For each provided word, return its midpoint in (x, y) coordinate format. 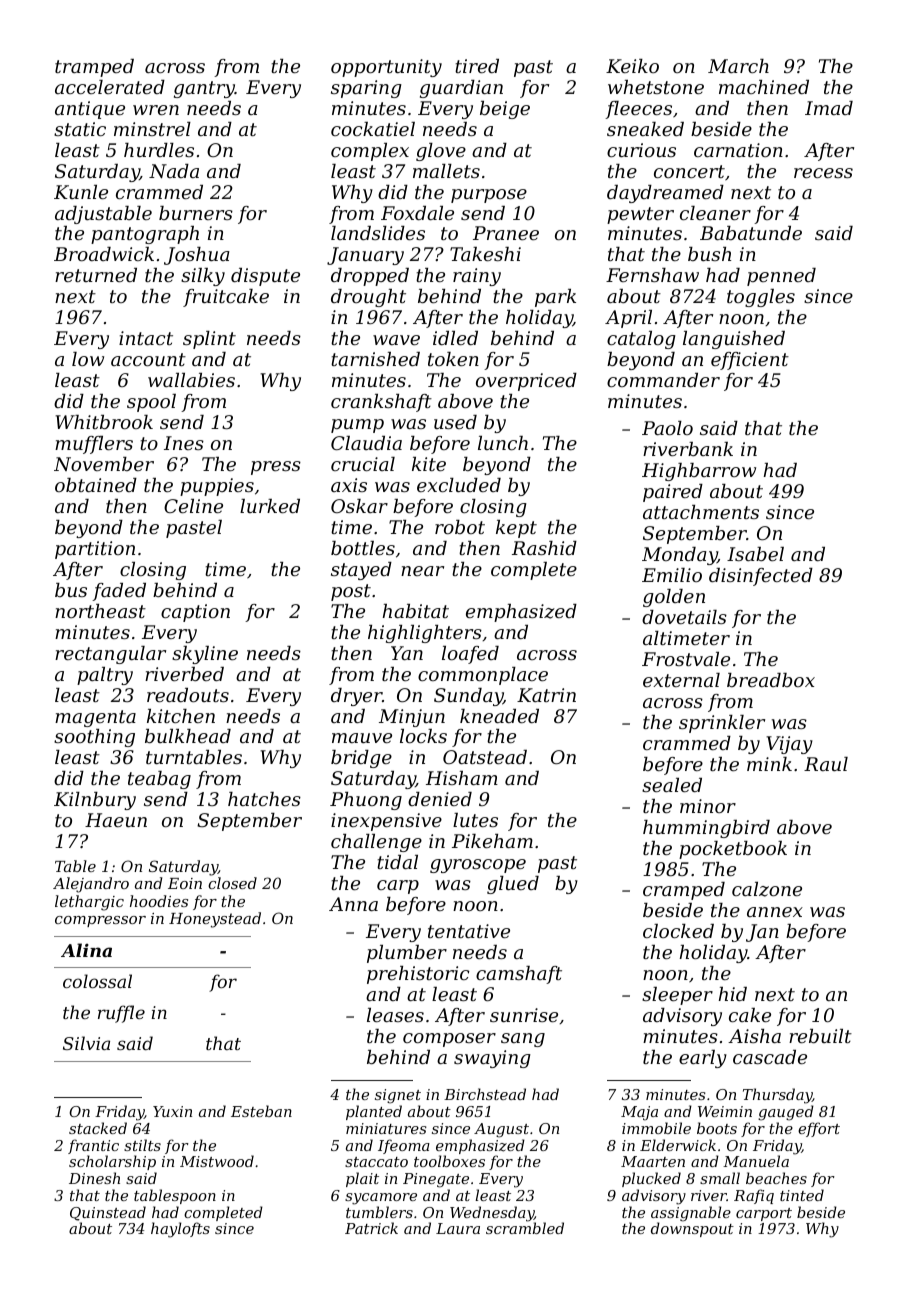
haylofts (180, 1230)
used (455, 422)
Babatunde (751, 233)
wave (396, 340)
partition (95, 550)
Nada (174, 171)
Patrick (371, 1228)
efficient (750, 361)
